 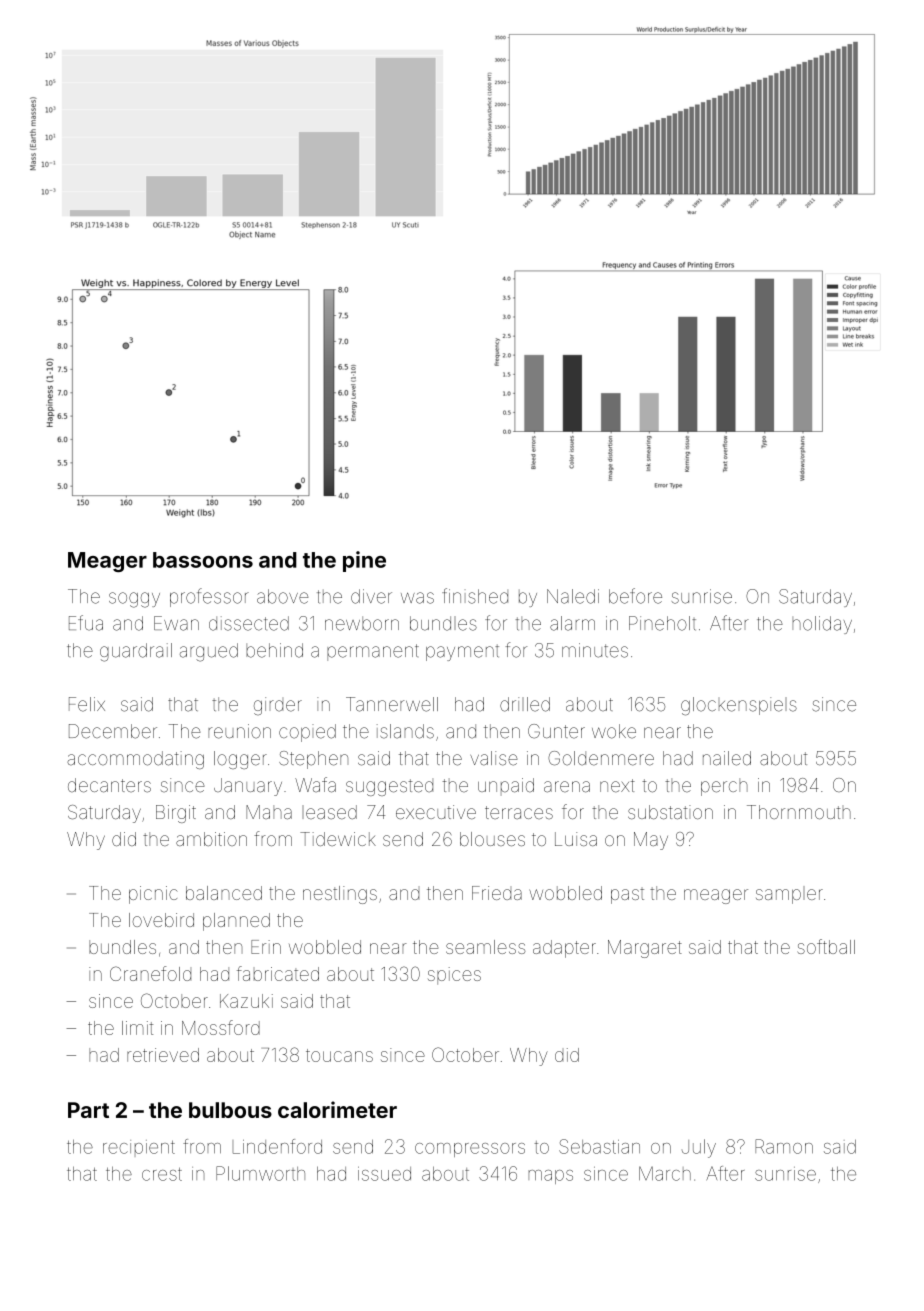 What do you see at coordinates (203, 560) in the document?
I see `bassoons` at bounding box center [203, 560].
